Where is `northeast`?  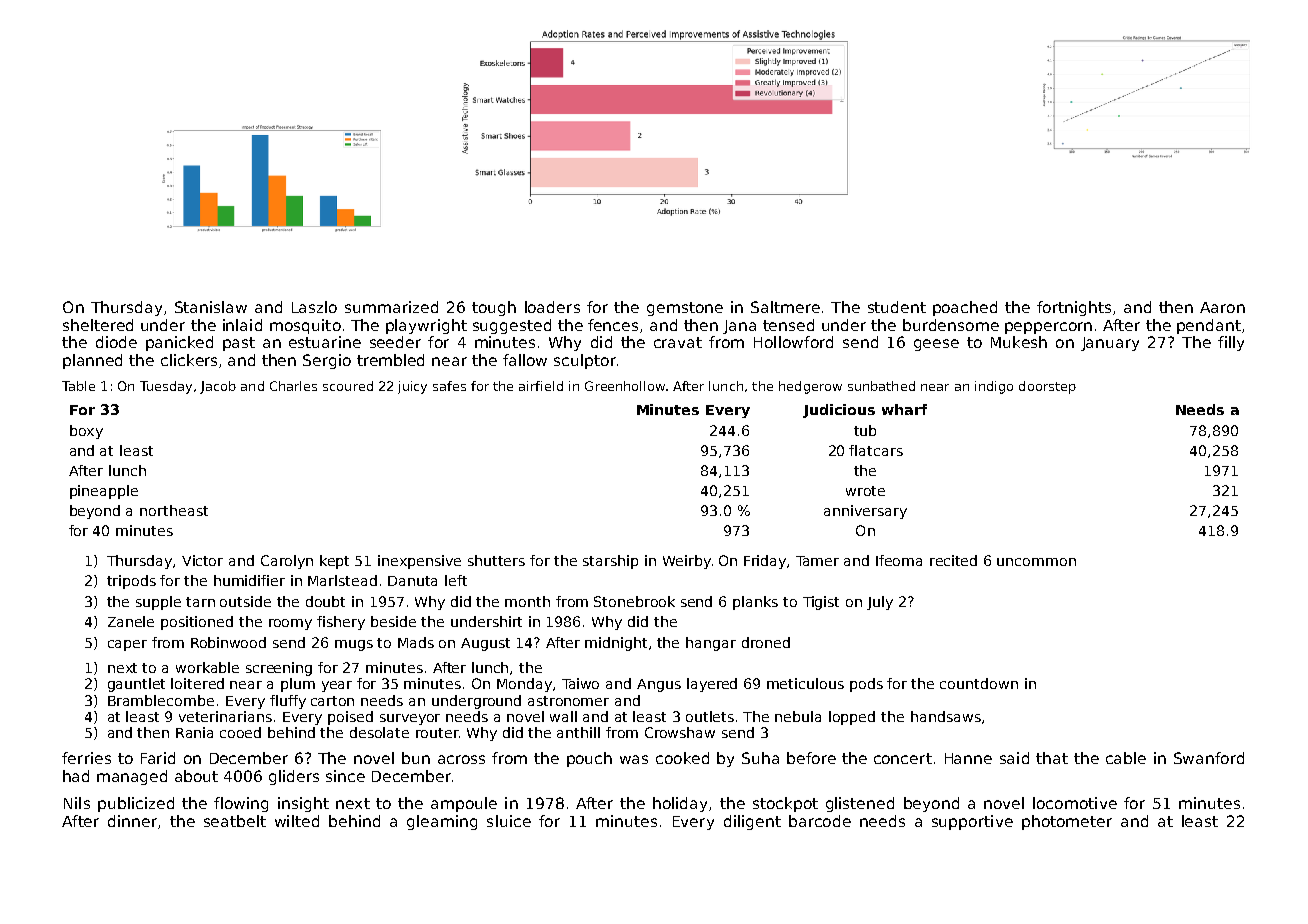 northeast is located at coordinates (174, 510).
